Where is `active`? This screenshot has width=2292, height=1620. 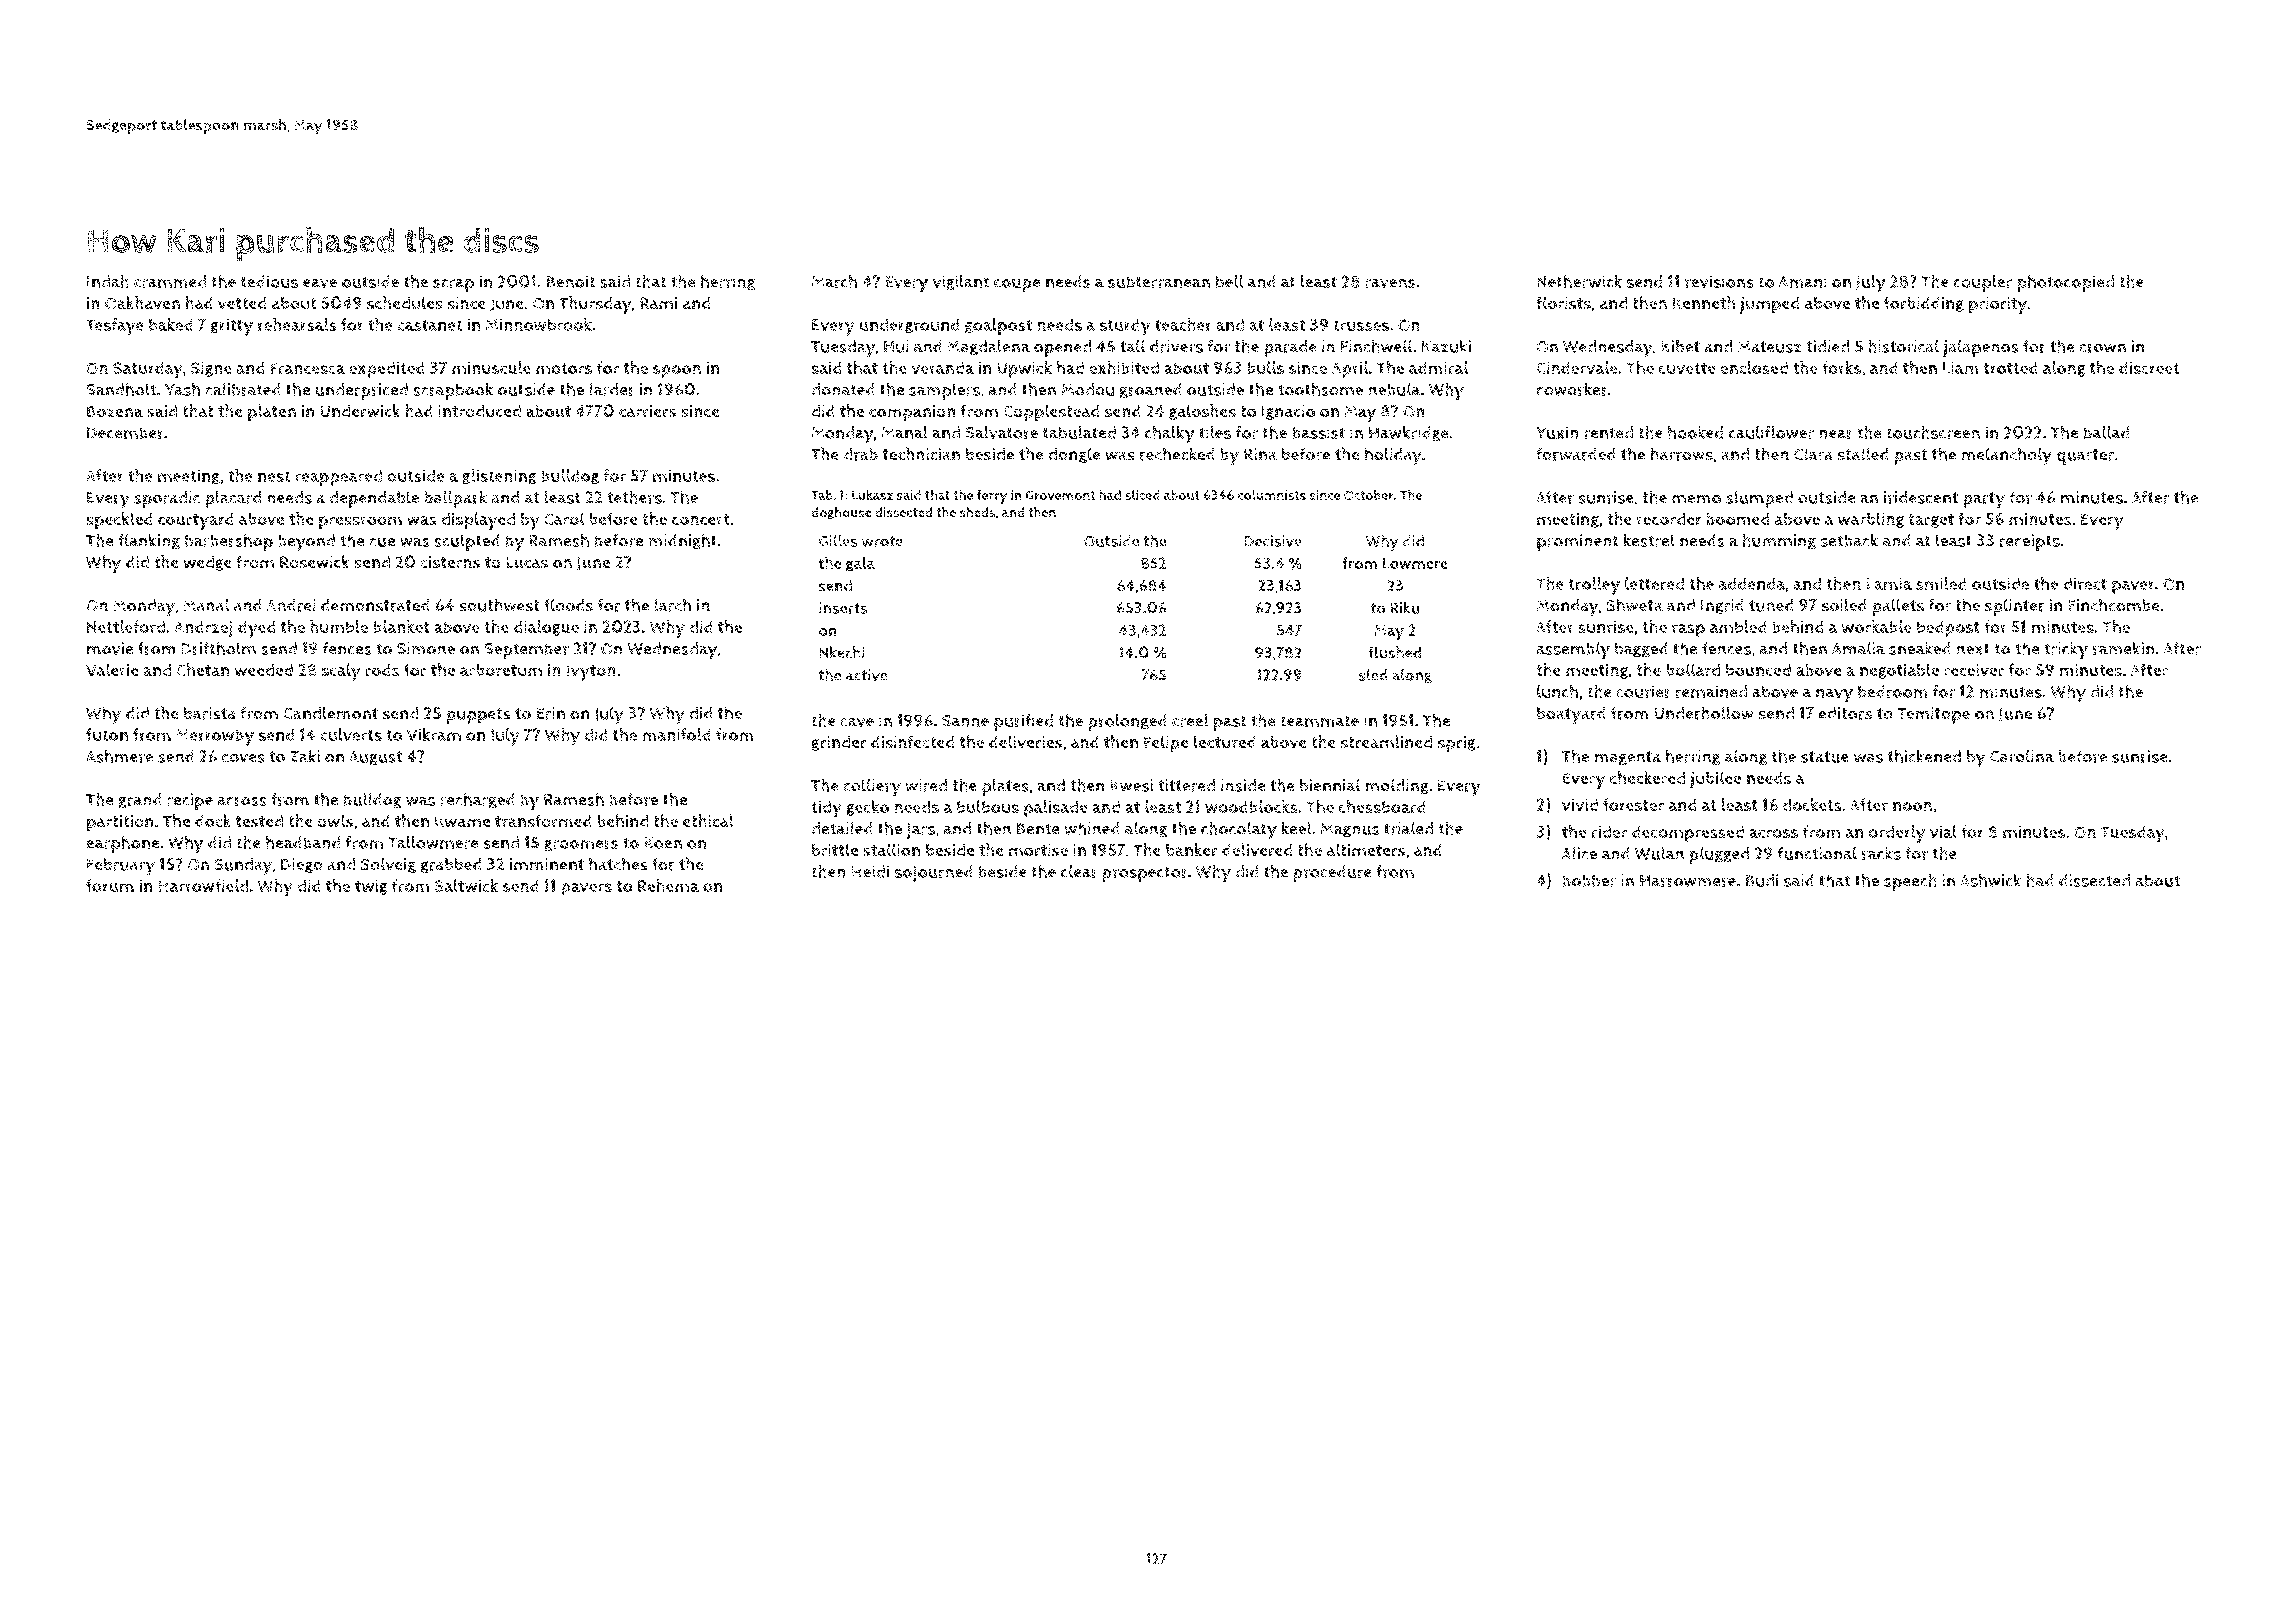
active is located at coordinates (867, 675).
